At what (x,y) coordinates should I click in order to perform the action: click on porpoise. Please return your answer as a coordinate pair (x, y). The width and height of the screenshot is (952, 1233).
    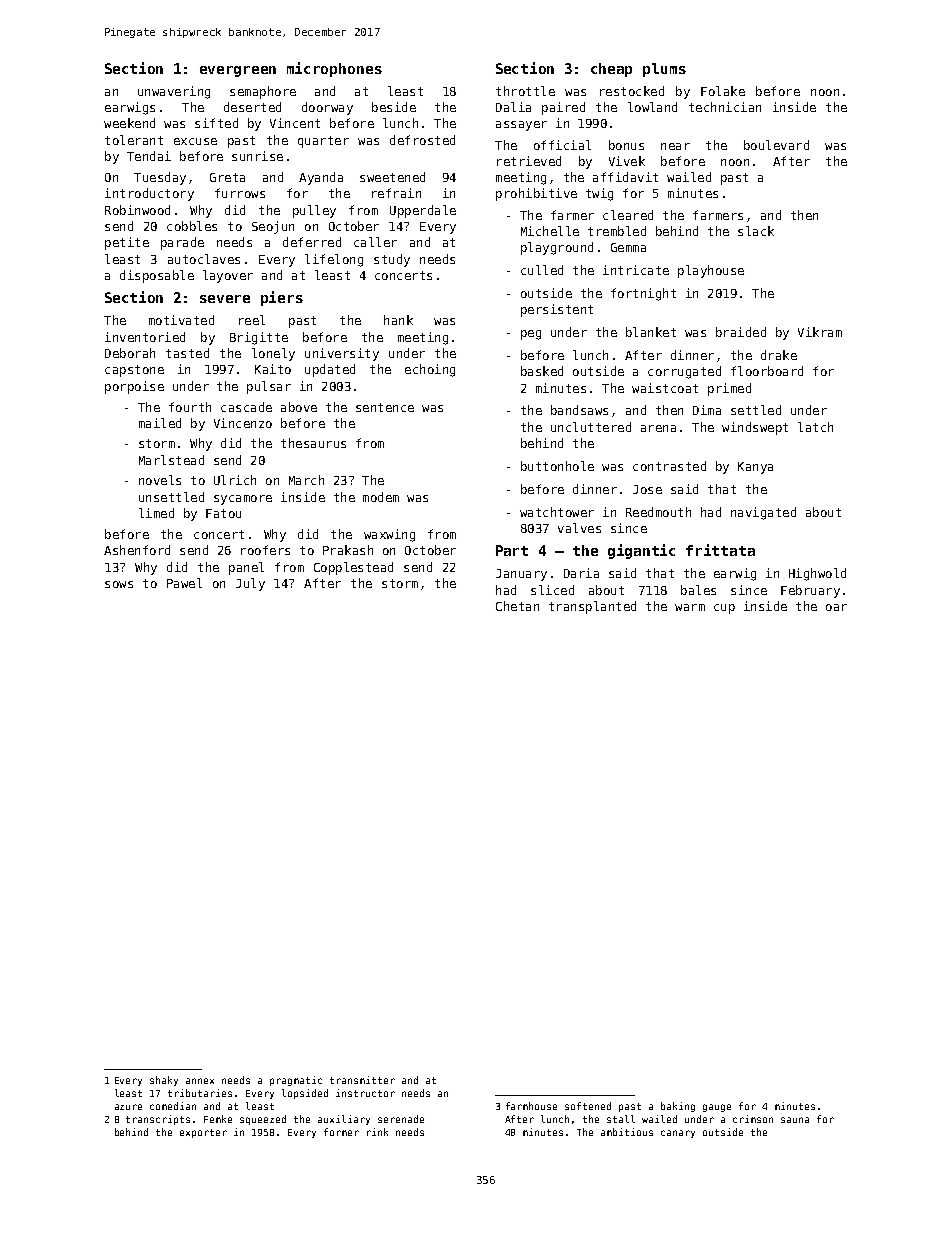
    Looking at the image, I should click on (134, 387).
